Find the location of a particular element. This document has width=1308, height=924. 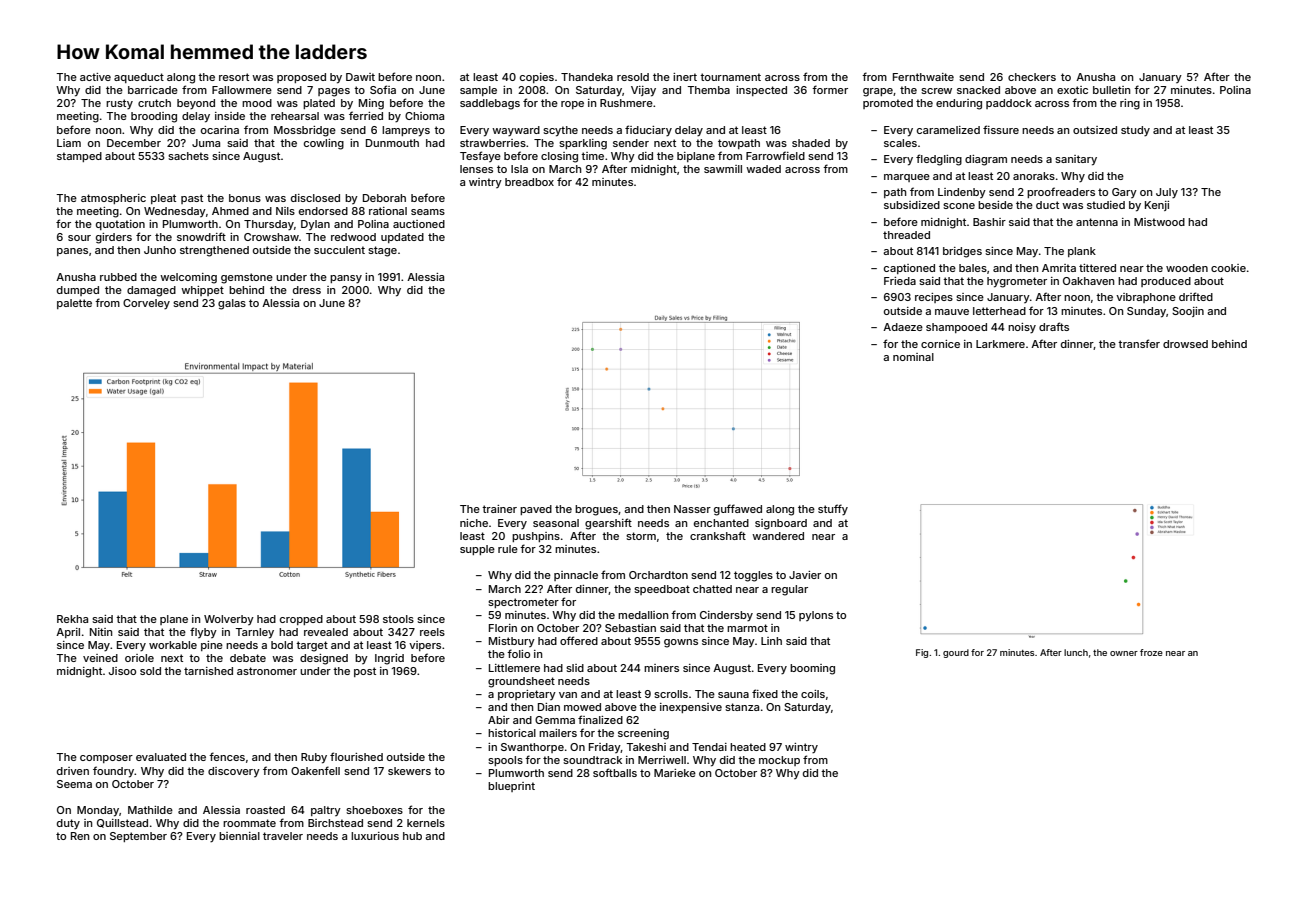

Isla is located at coordinates (519, 169).
